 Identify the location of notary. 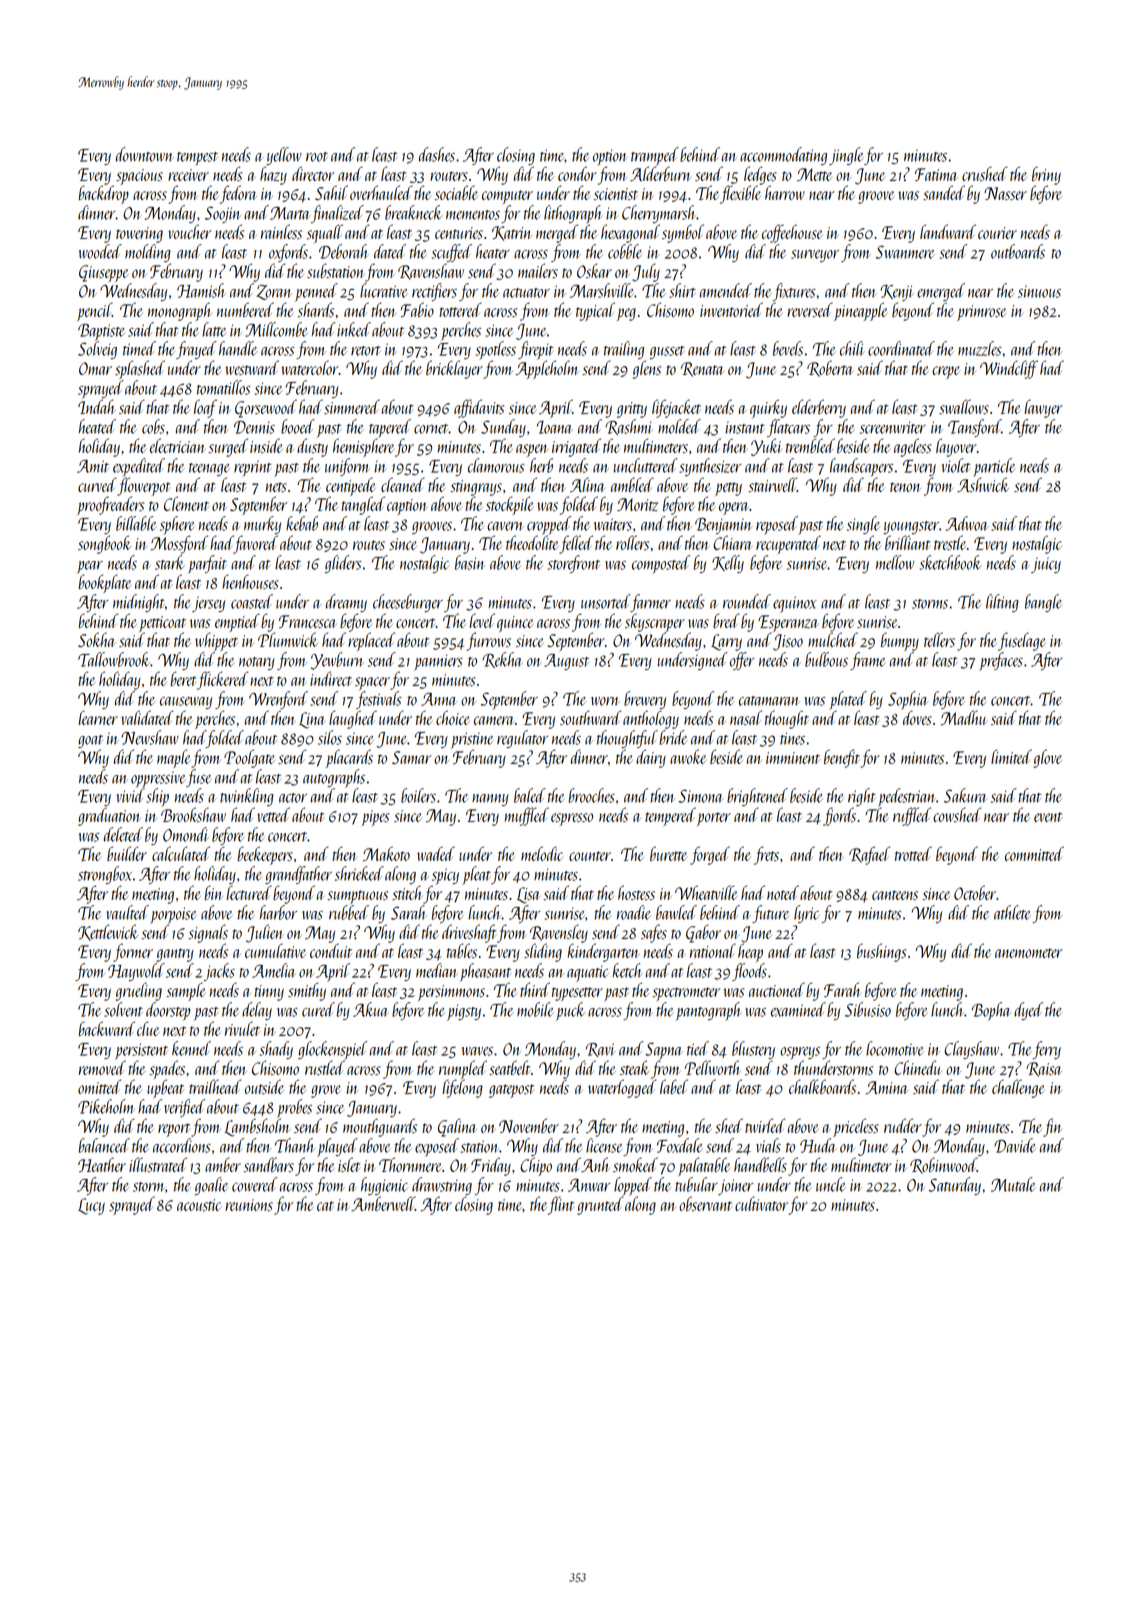
(257, 663).
